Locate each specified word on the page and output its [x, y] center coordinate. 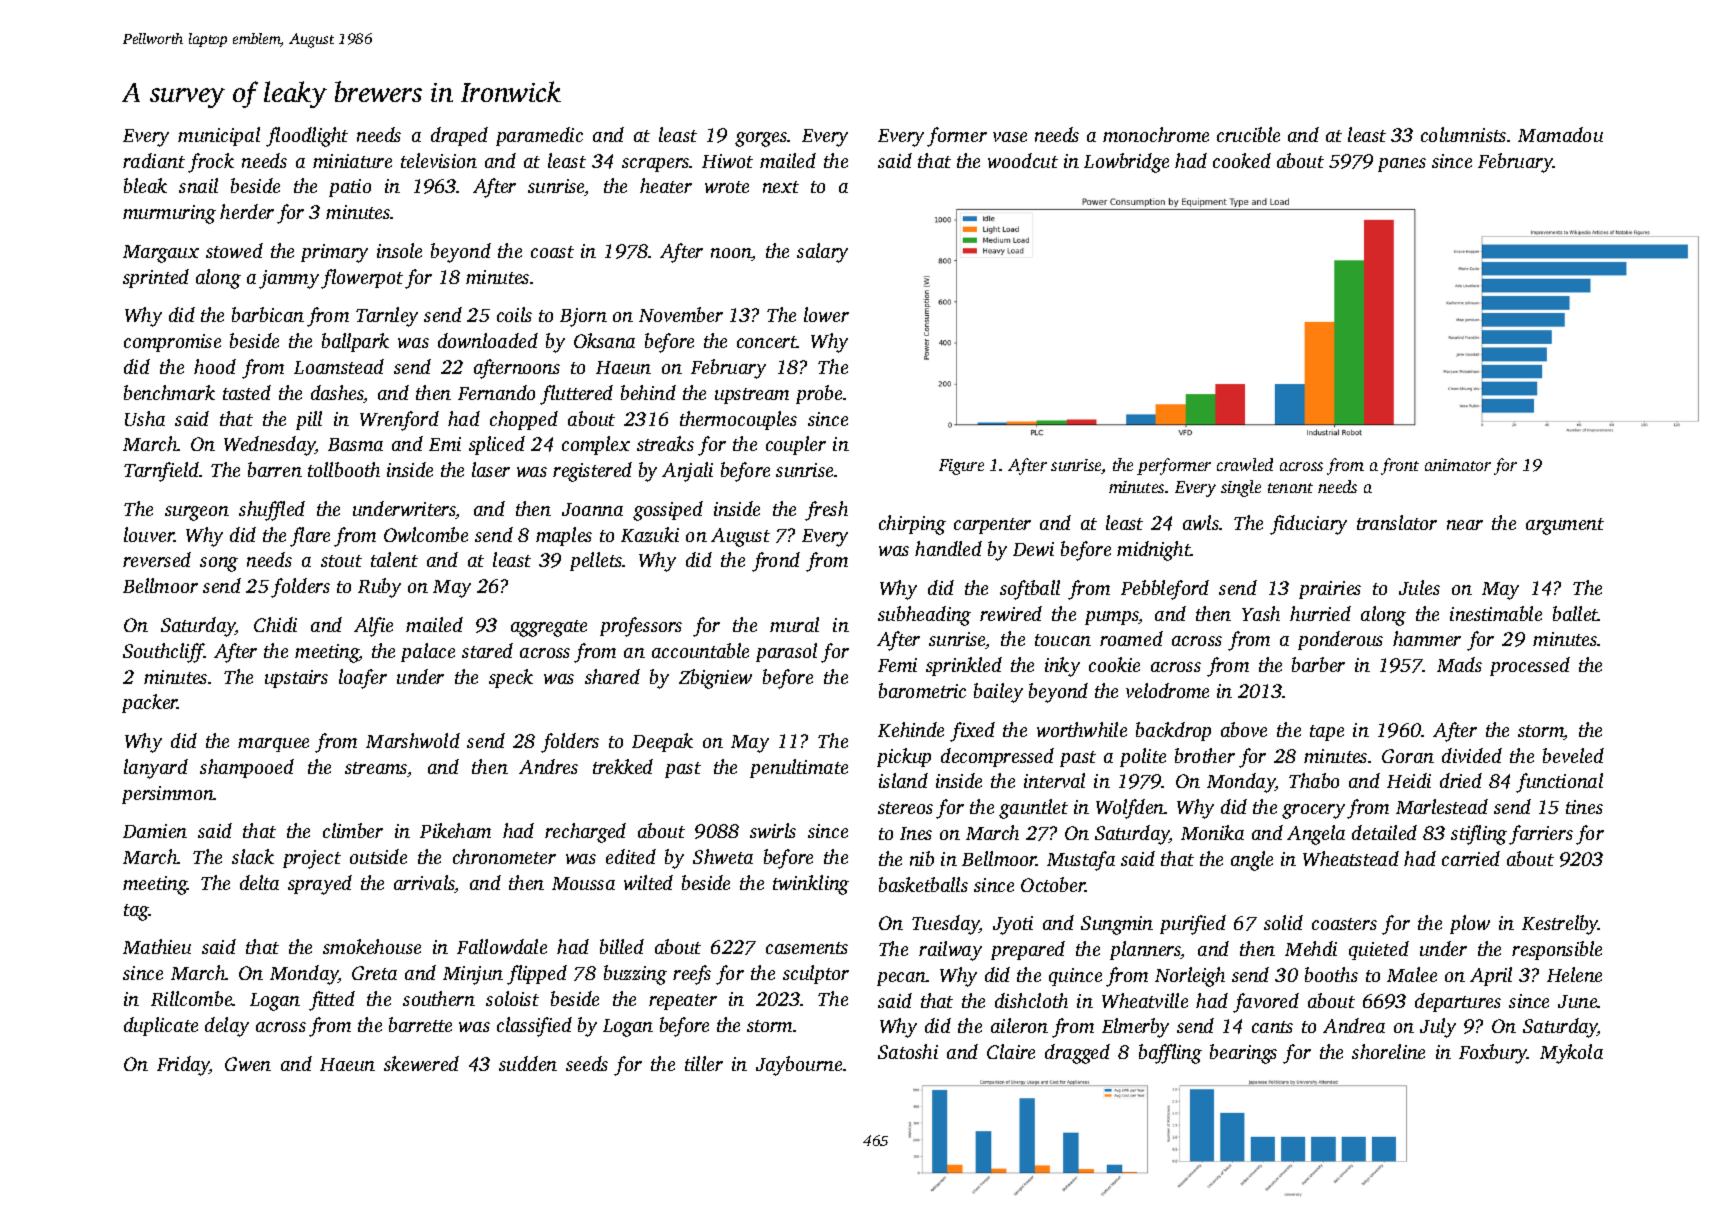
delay [227, 1027]
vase [1010, 137]
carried [1471, 858]
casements [807, 948]
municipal [219, 136]
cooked [1242, 160]
